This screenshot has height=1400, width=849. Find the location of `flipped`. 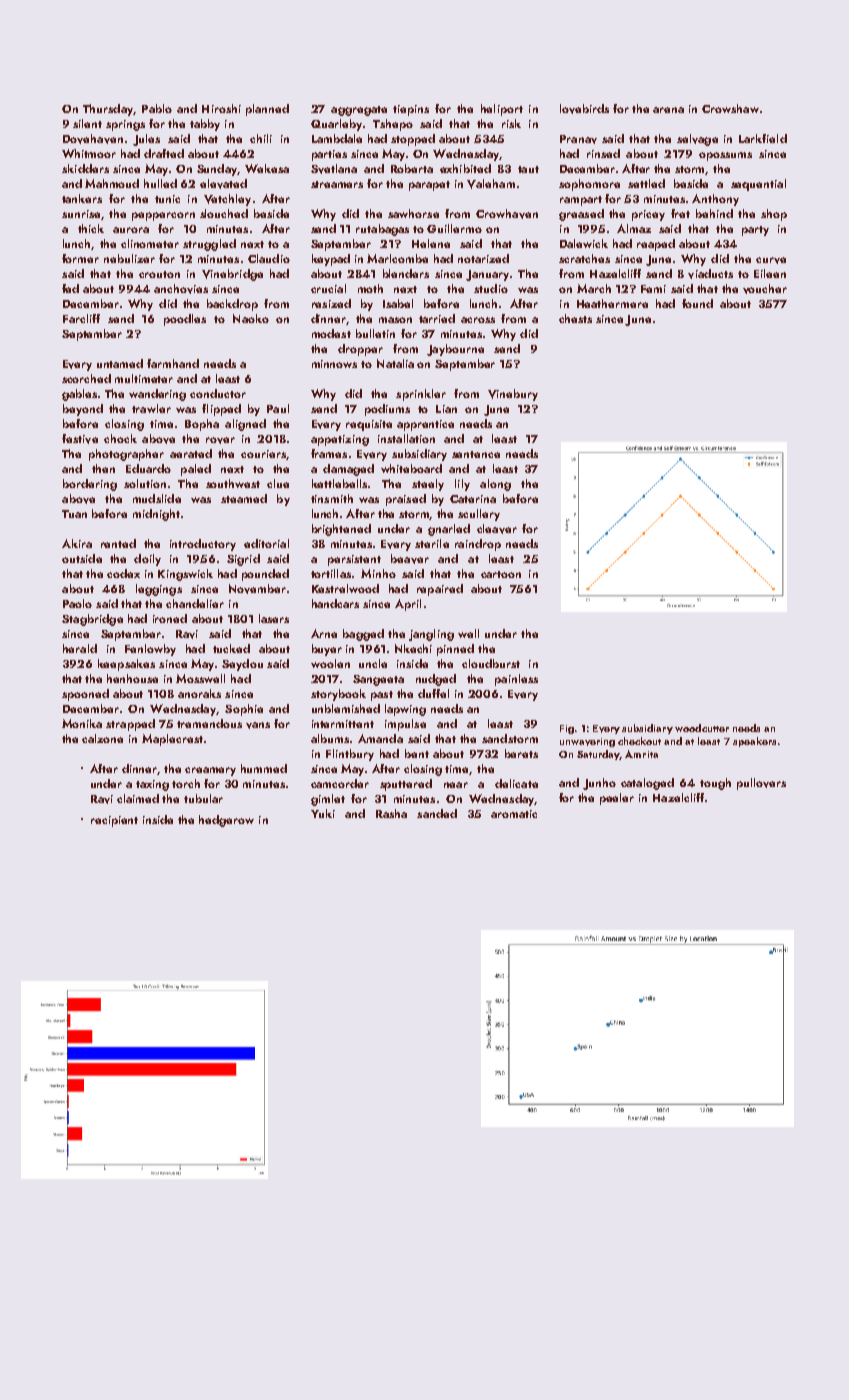

flipped is located at coordinates (221, 410).
